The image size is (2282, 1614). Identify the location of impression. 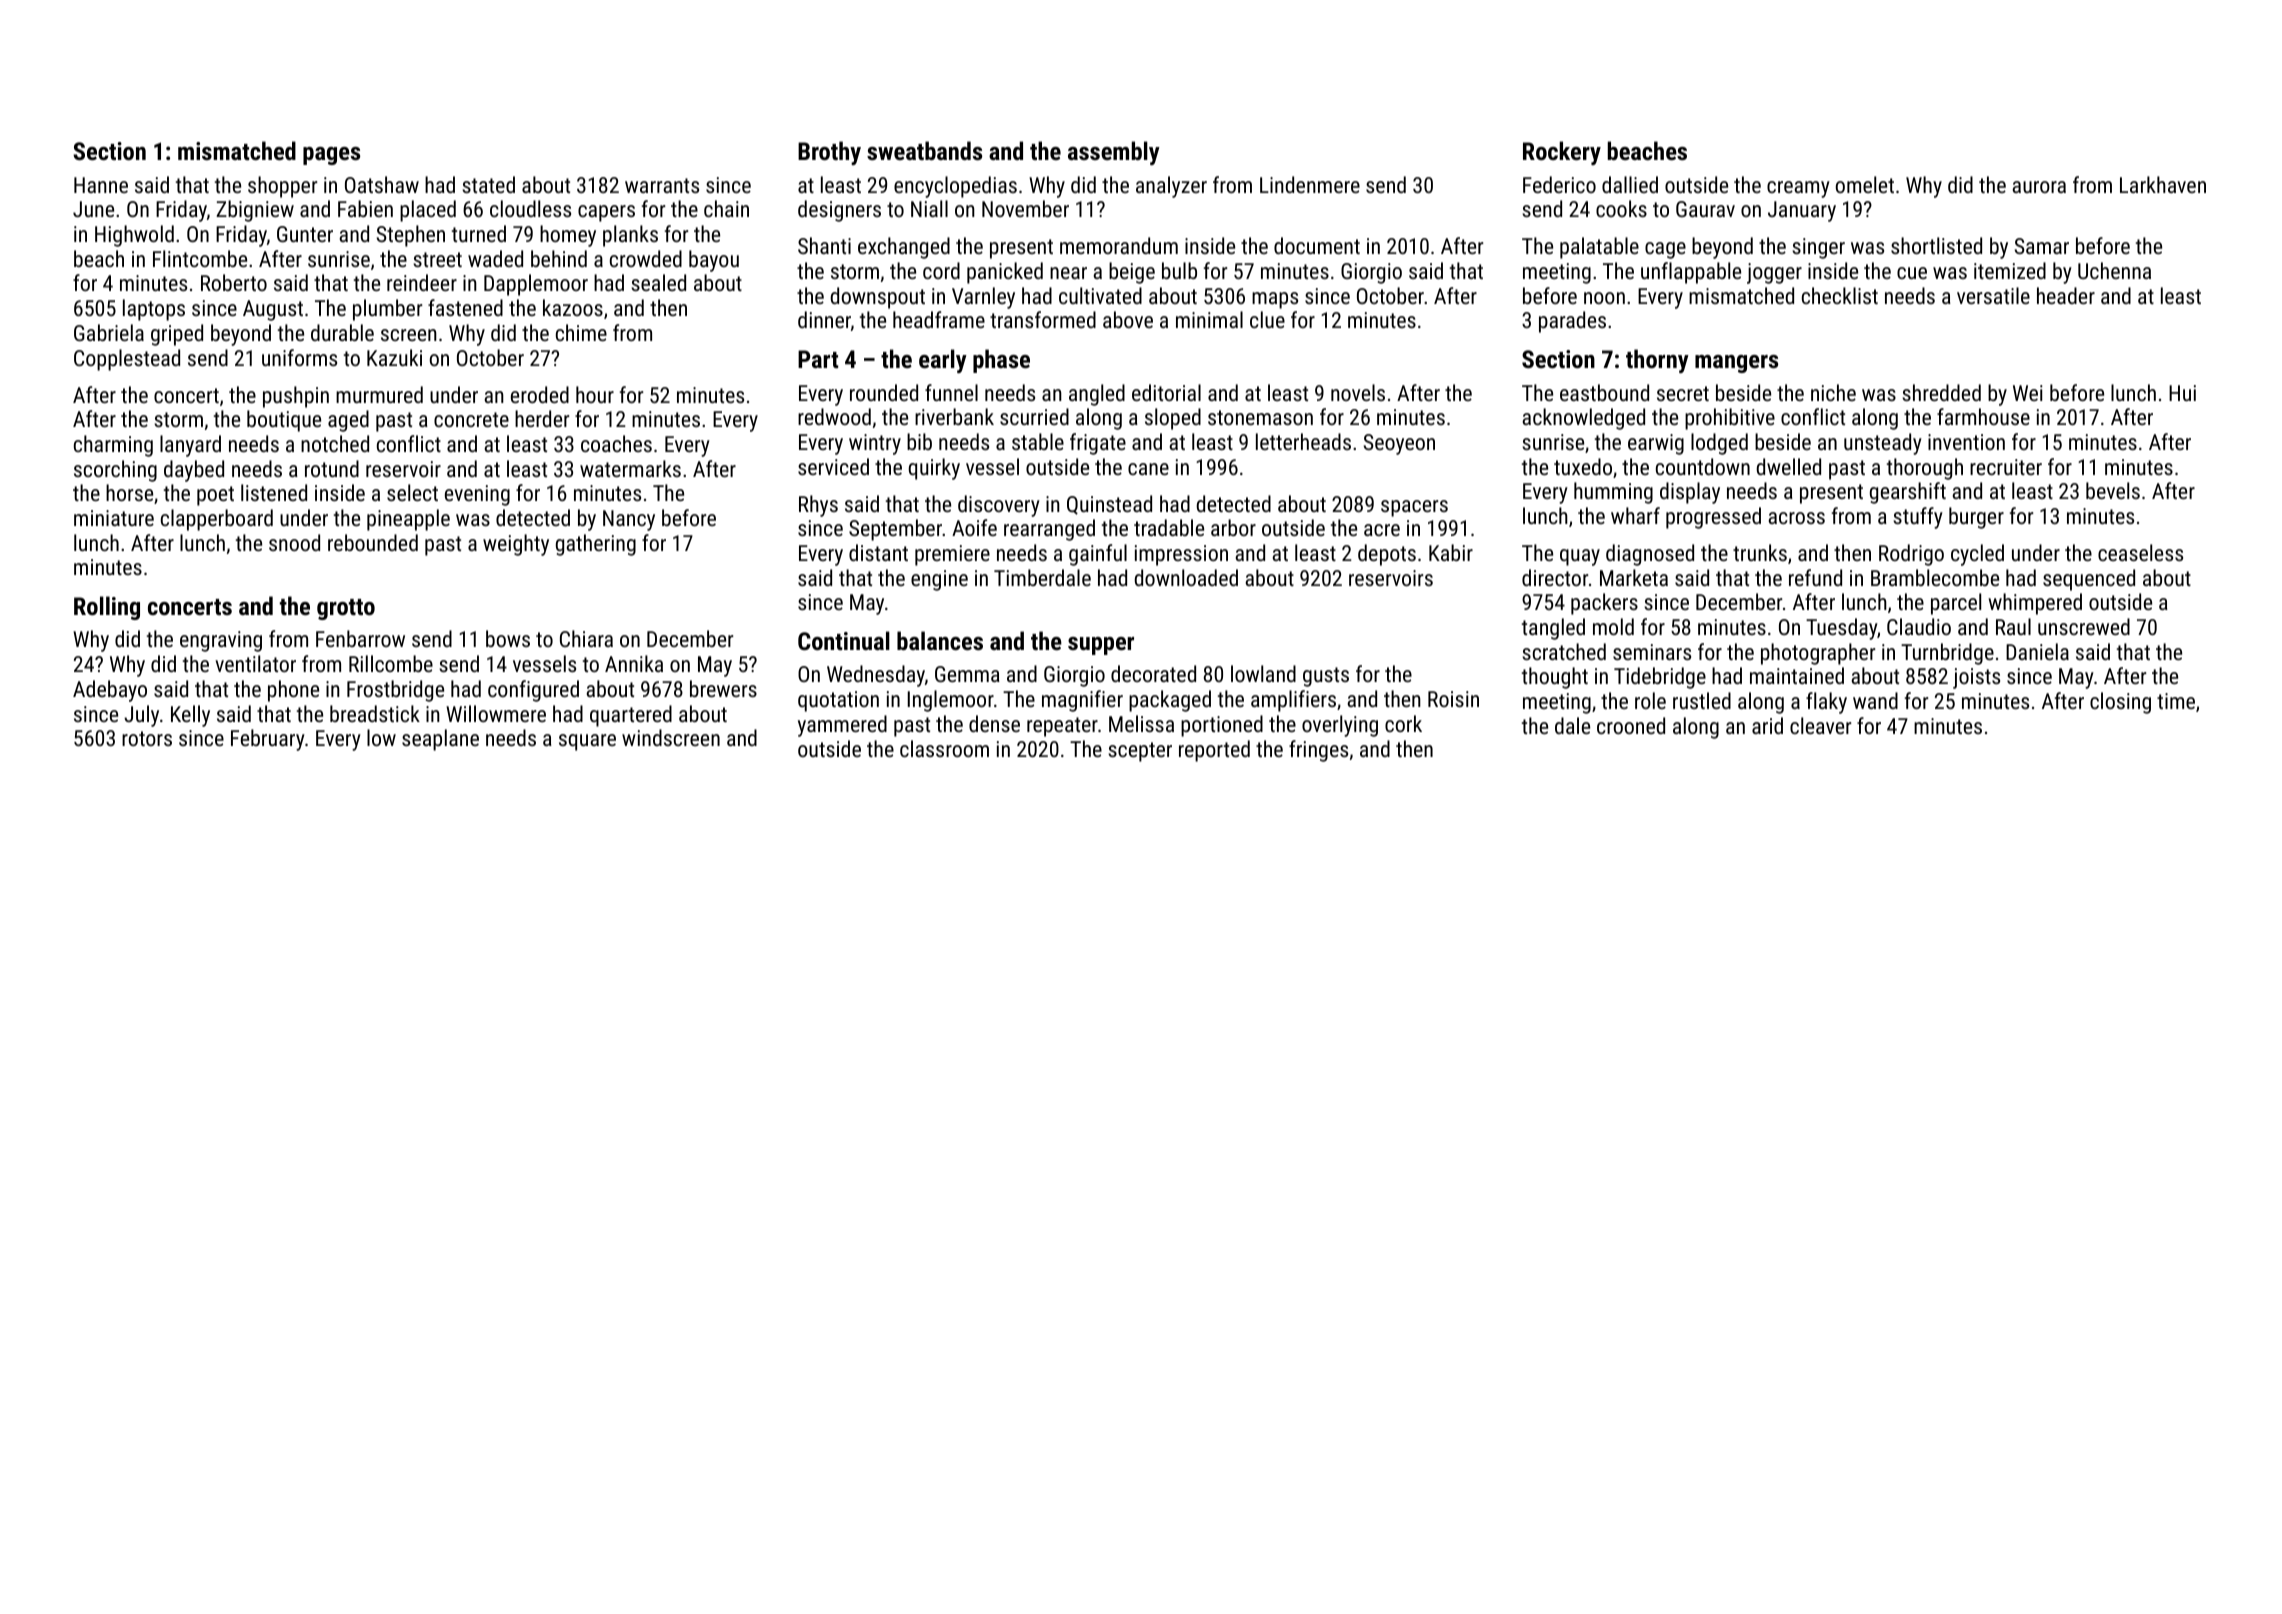
(1181, 555).
